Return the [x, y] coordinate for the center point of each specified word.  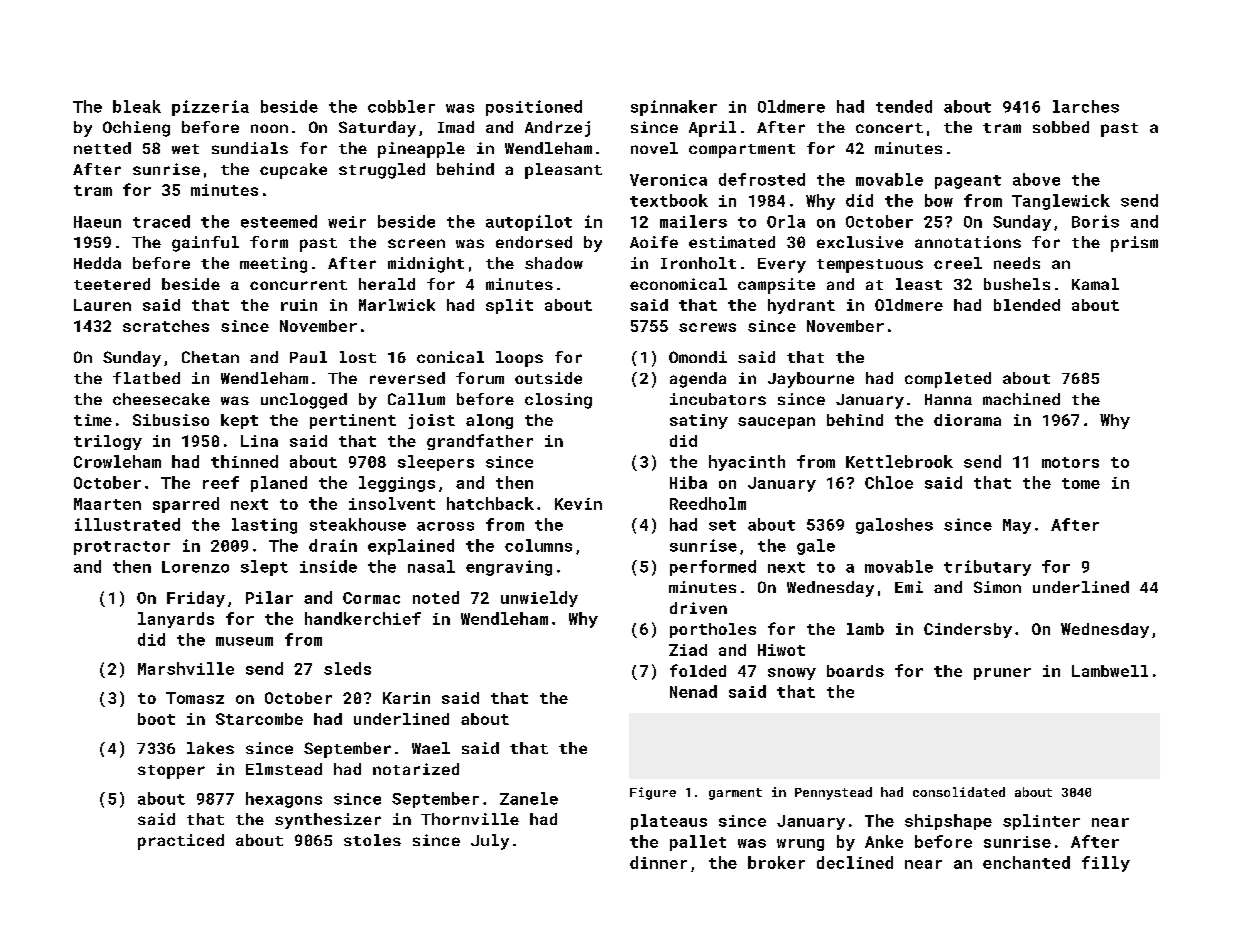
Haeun [97, 222]
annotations [968, 242]
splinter [1041, 822]
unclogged [304, 401]
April [712, 129]
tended [904, 106]
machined [1021, 399]
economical [678, 284]
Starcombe [259, 719]
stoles [372, 840]
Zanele [529, 798]
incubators [718, 399]
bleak [137, 106]
